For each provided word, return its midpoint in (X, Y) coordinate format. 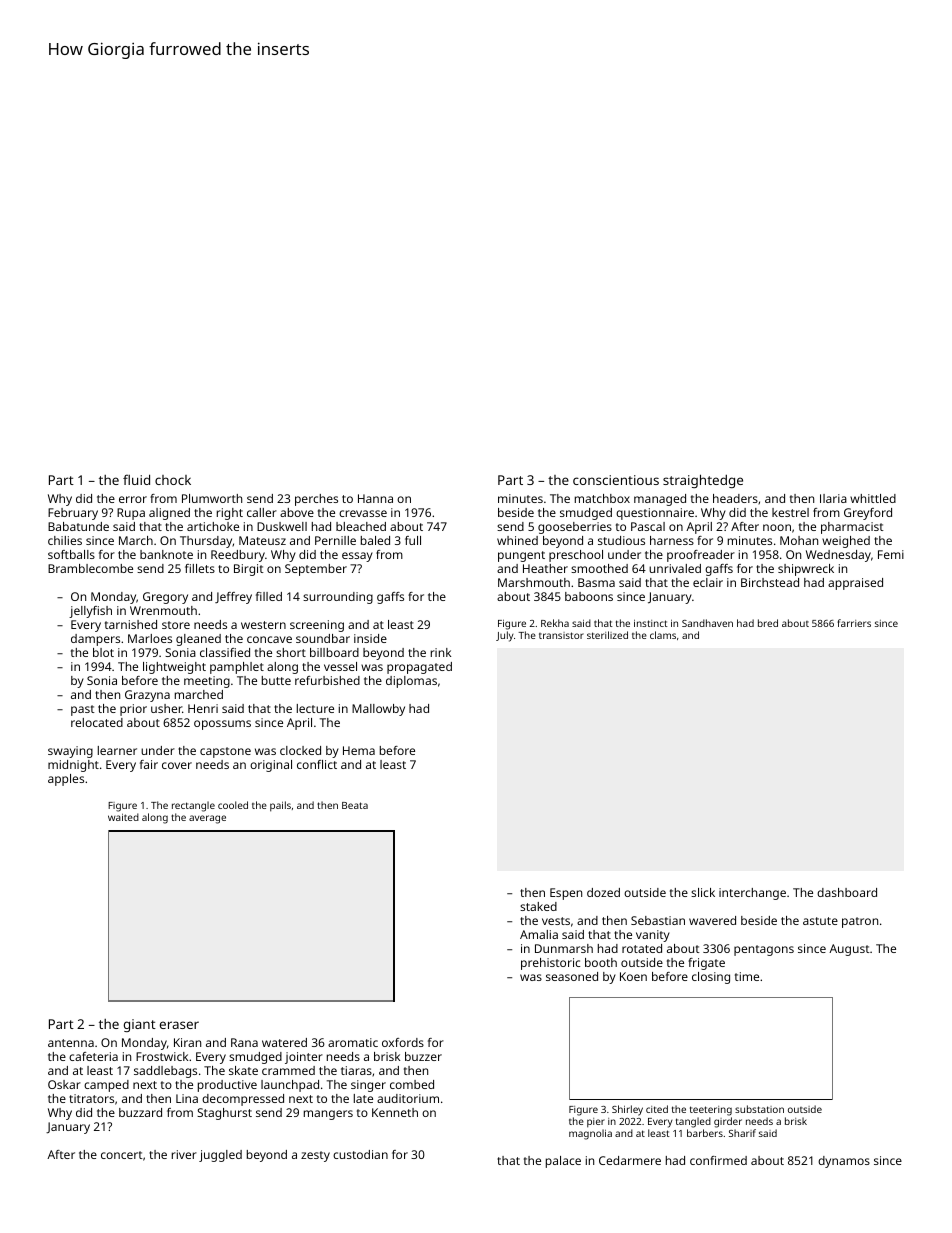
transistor (561, 635)
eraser (179, 1025)
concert (122, 1155)
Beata (355, 805)
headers (735, 498)
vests (556, 921)
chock (173, 480)
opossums (222, 725)
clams (663, 635)
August (849, 950)
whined (517, 540)
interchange (752, 894)
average (207, 819)
